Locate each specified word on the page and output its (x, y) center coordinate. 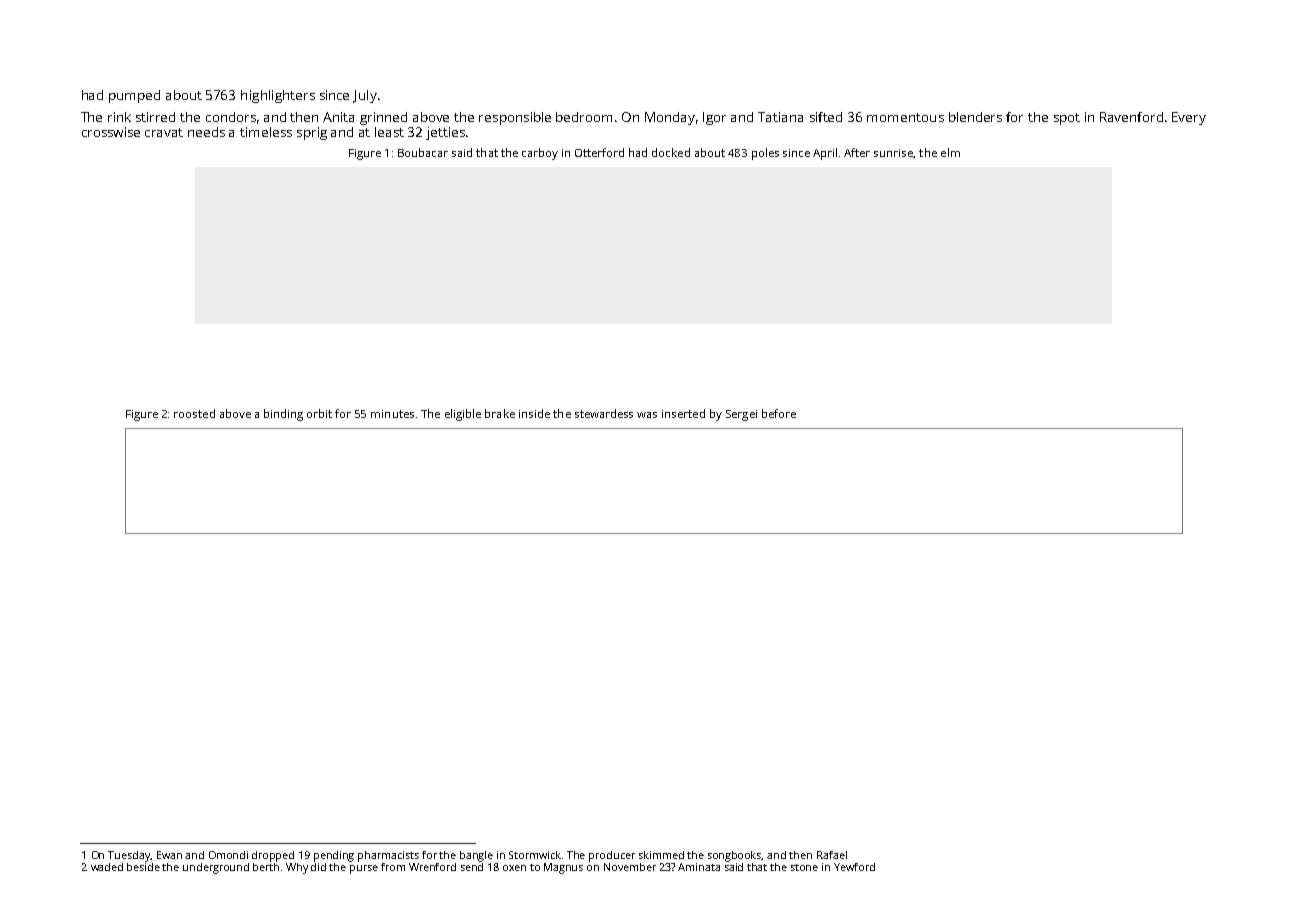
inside (534, 413)
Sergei (741, 415)
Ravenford (1131, 117)
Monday (670, 118)
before (779, 413)
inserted (683, 413)
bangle (476, 856)
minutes (392, 414)
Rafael (832, 855)
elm (950, 152)
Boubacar (423, 152)
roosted (194, 413)
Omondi (228, 855)
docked (671, 152)
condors (231, 117)
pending (334, 856)
